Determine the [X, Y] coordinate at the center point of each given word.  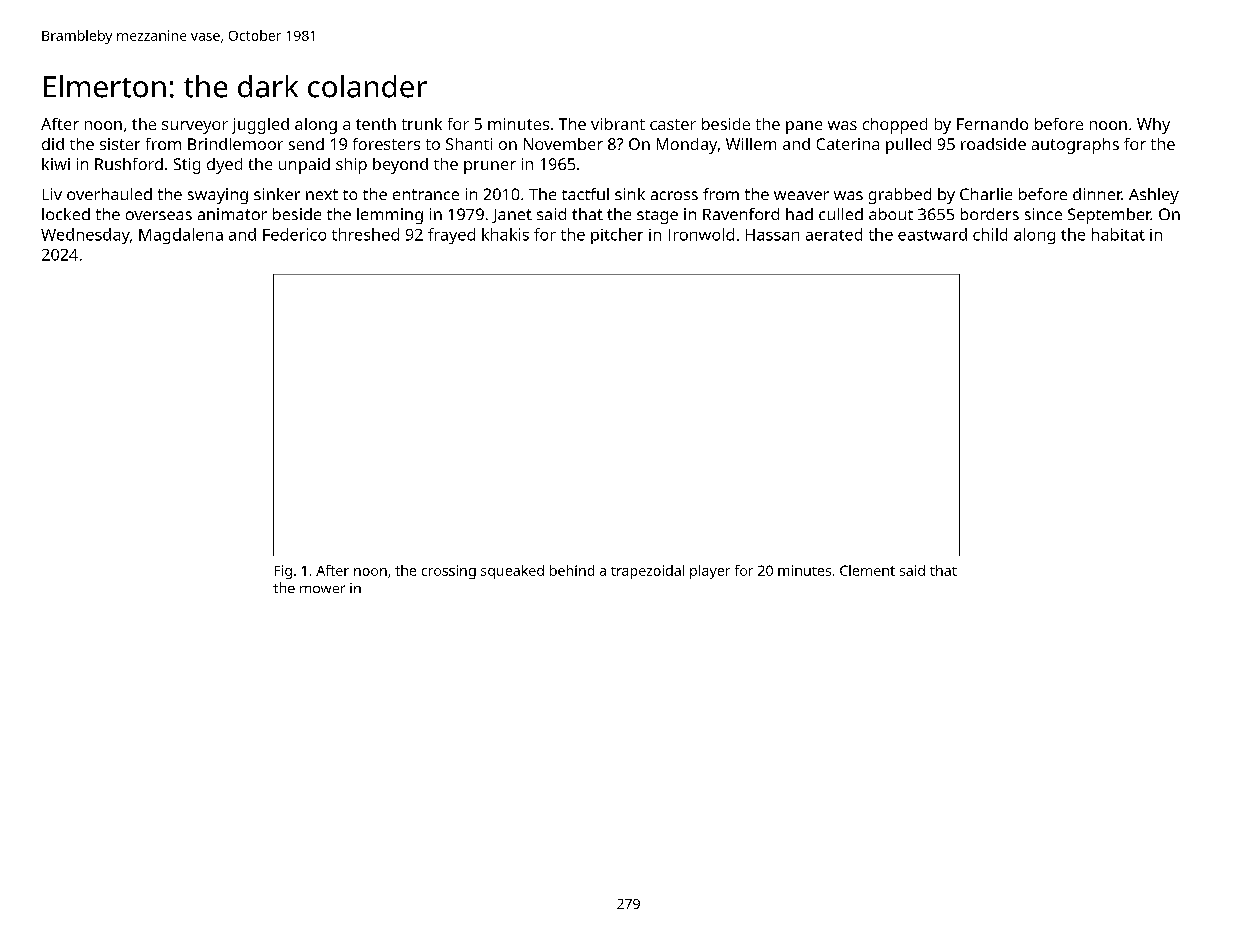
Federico [294, 234]
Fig [283, 572]
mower [322, 589]
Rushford [129, 164]
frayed [451, 236]
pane [804, 127]
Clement [867, 570]
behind [572, 570]
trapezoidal [647, 572]
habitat [1118, 234]
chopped [895, 126]
